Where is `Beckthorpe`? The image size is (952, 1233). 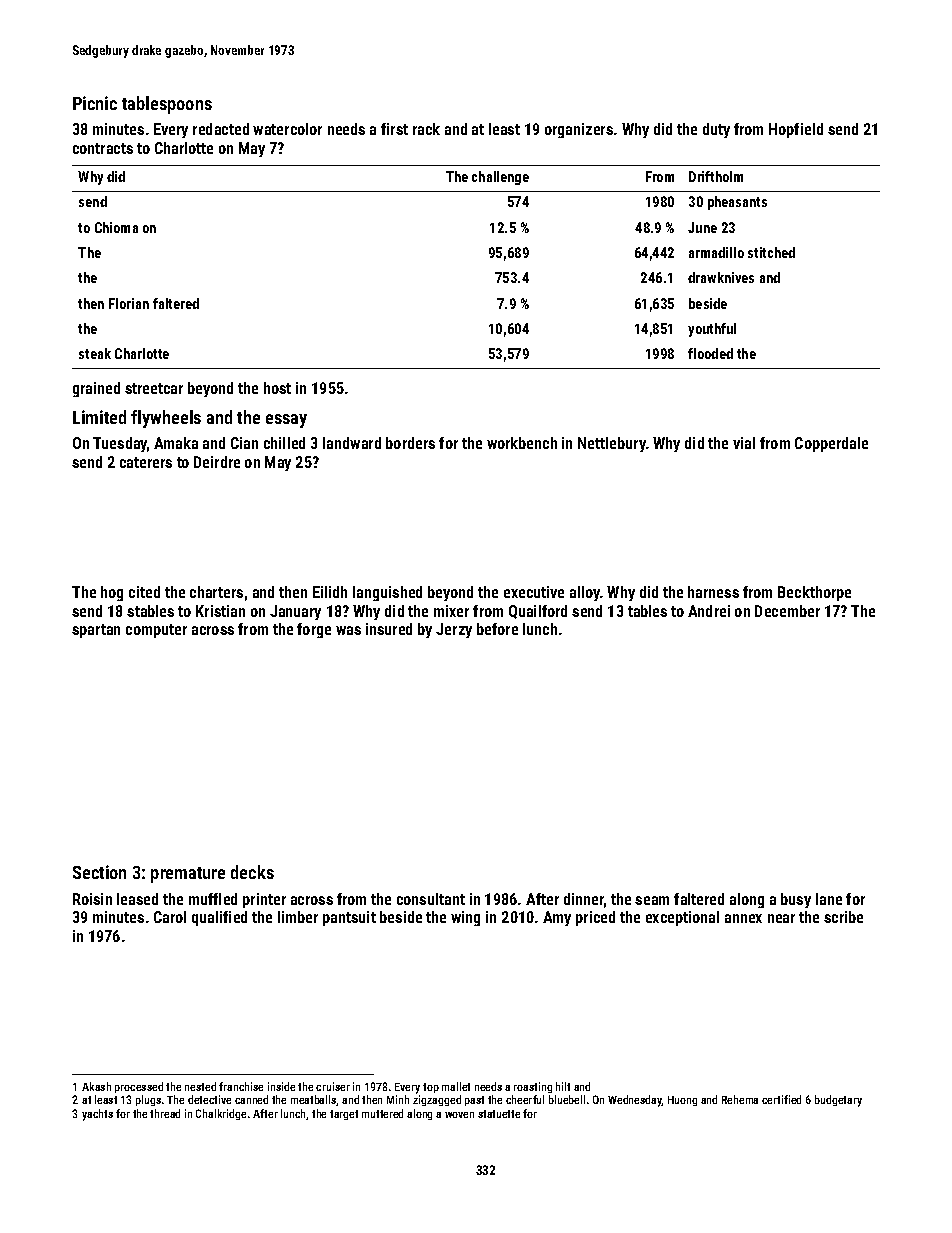 Beckthorpe is located at coordinates (814, 593).
